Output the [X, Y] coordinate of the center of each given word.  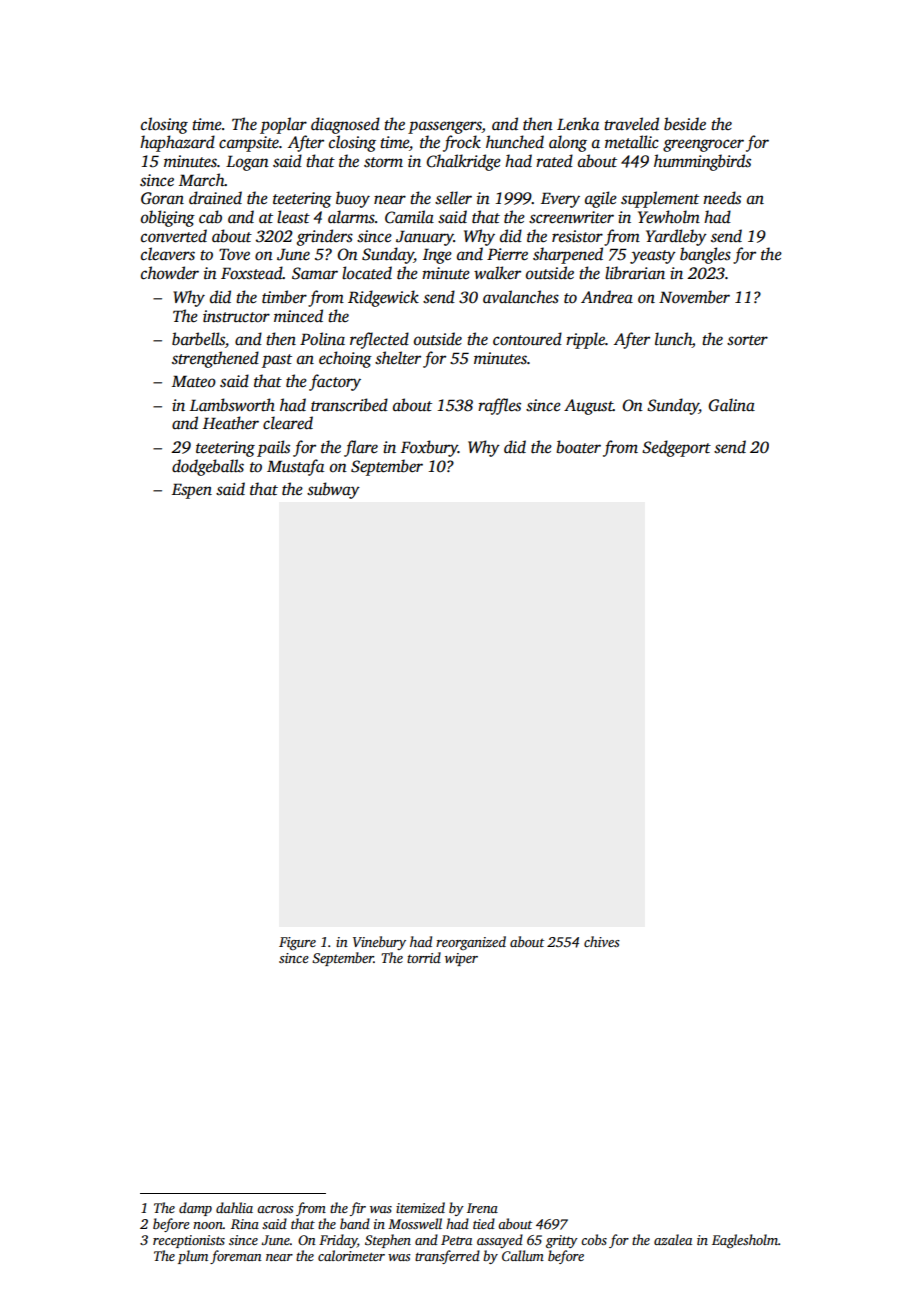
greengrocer [703, 145]
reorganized [471, 943]
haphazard [177, 143]
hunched [515, 142]
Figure [297, 943]
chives [602, 941]
